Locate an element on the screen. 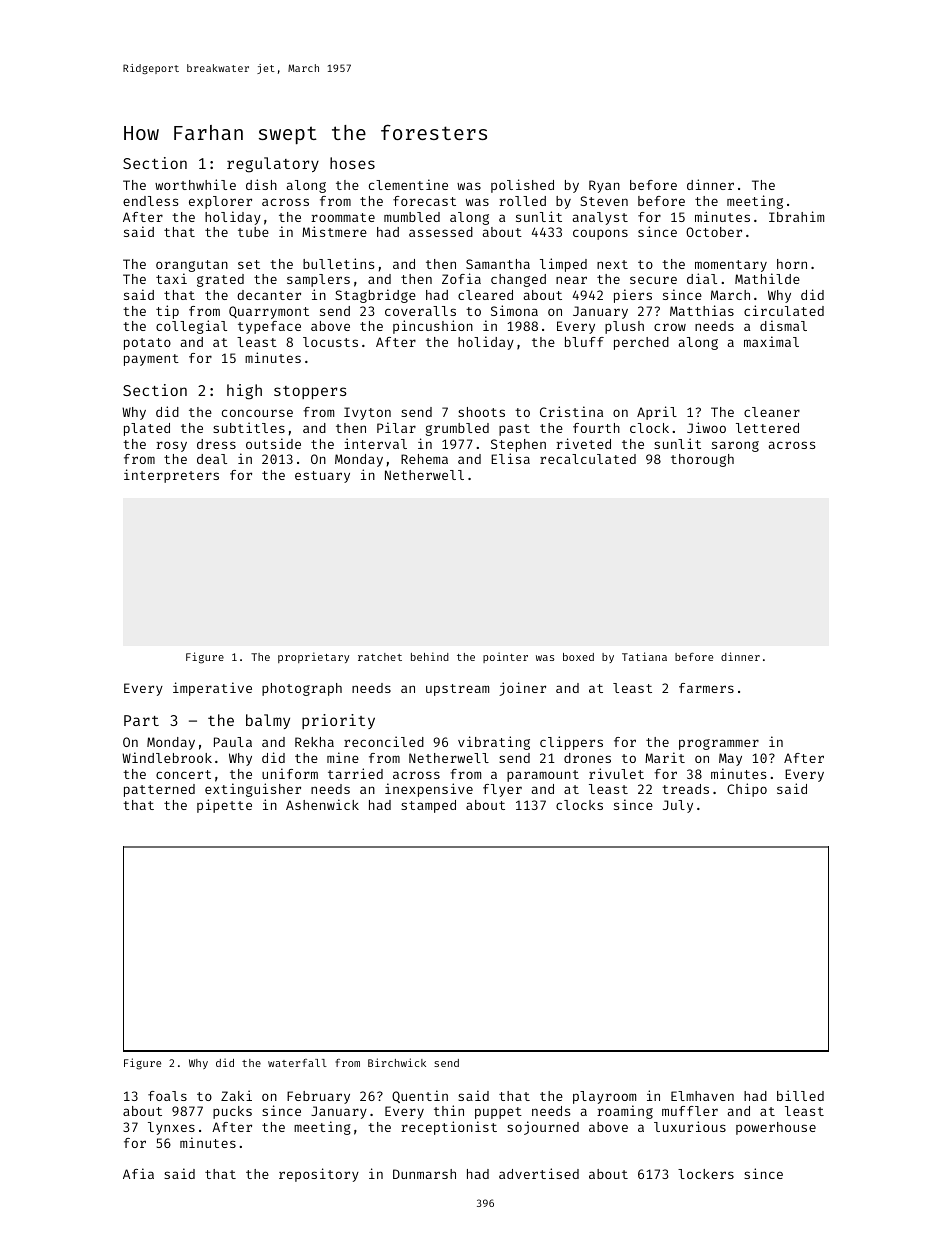 This screenshot has width=952, height=1233. Marit is located at coordinates (665, 757).
